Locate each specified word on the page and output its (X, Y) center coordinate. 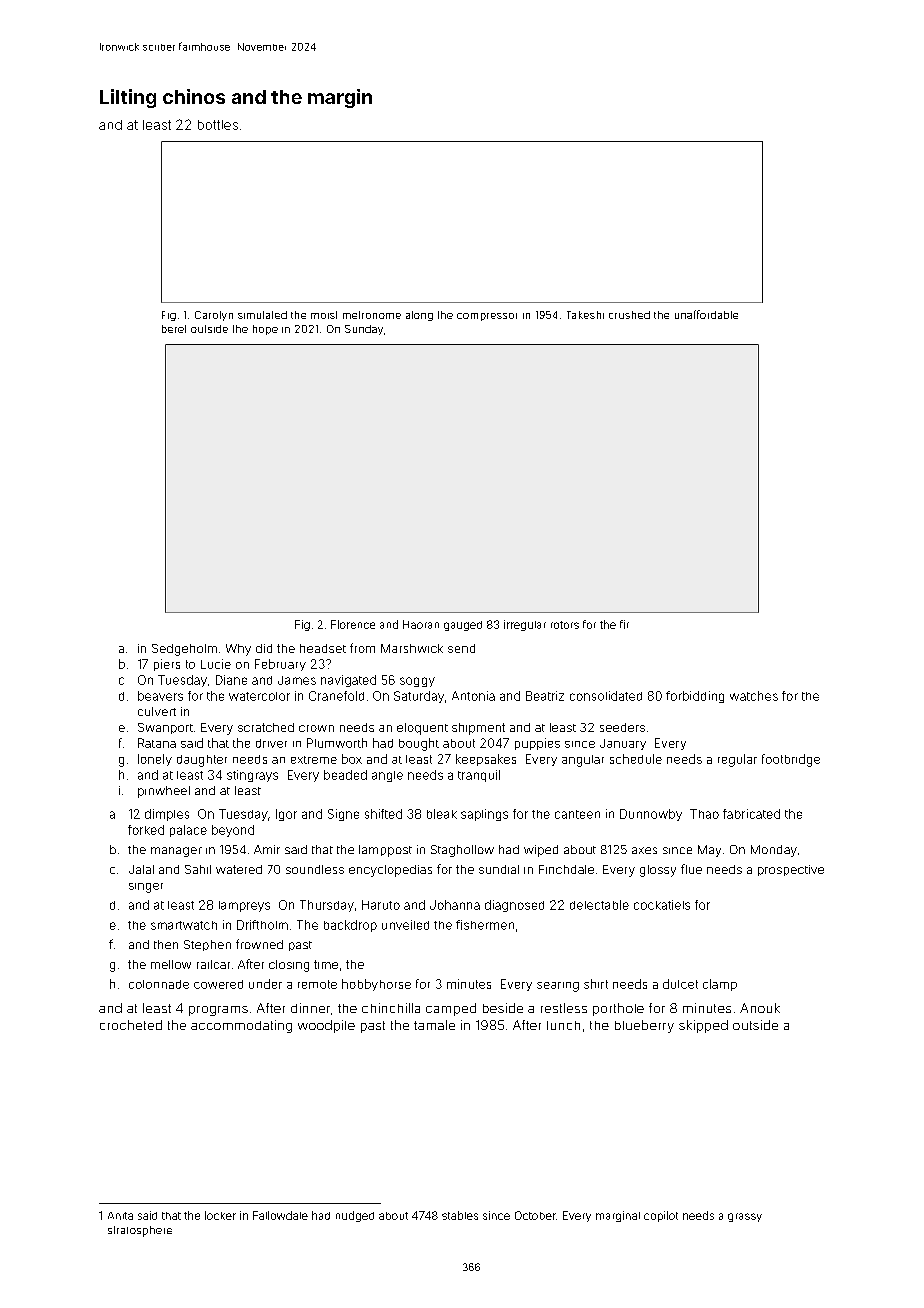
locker (220, 1215)
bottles (218, 125)
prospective (791, 870)
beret (174, 329)
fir (624, 624)
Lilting (128, 98)
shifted (383, 814)
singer (146, 888)
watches (754, 696)
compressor (487, 317)
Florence (353, 624)
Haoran (421, 624)
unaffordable (706, 314)
